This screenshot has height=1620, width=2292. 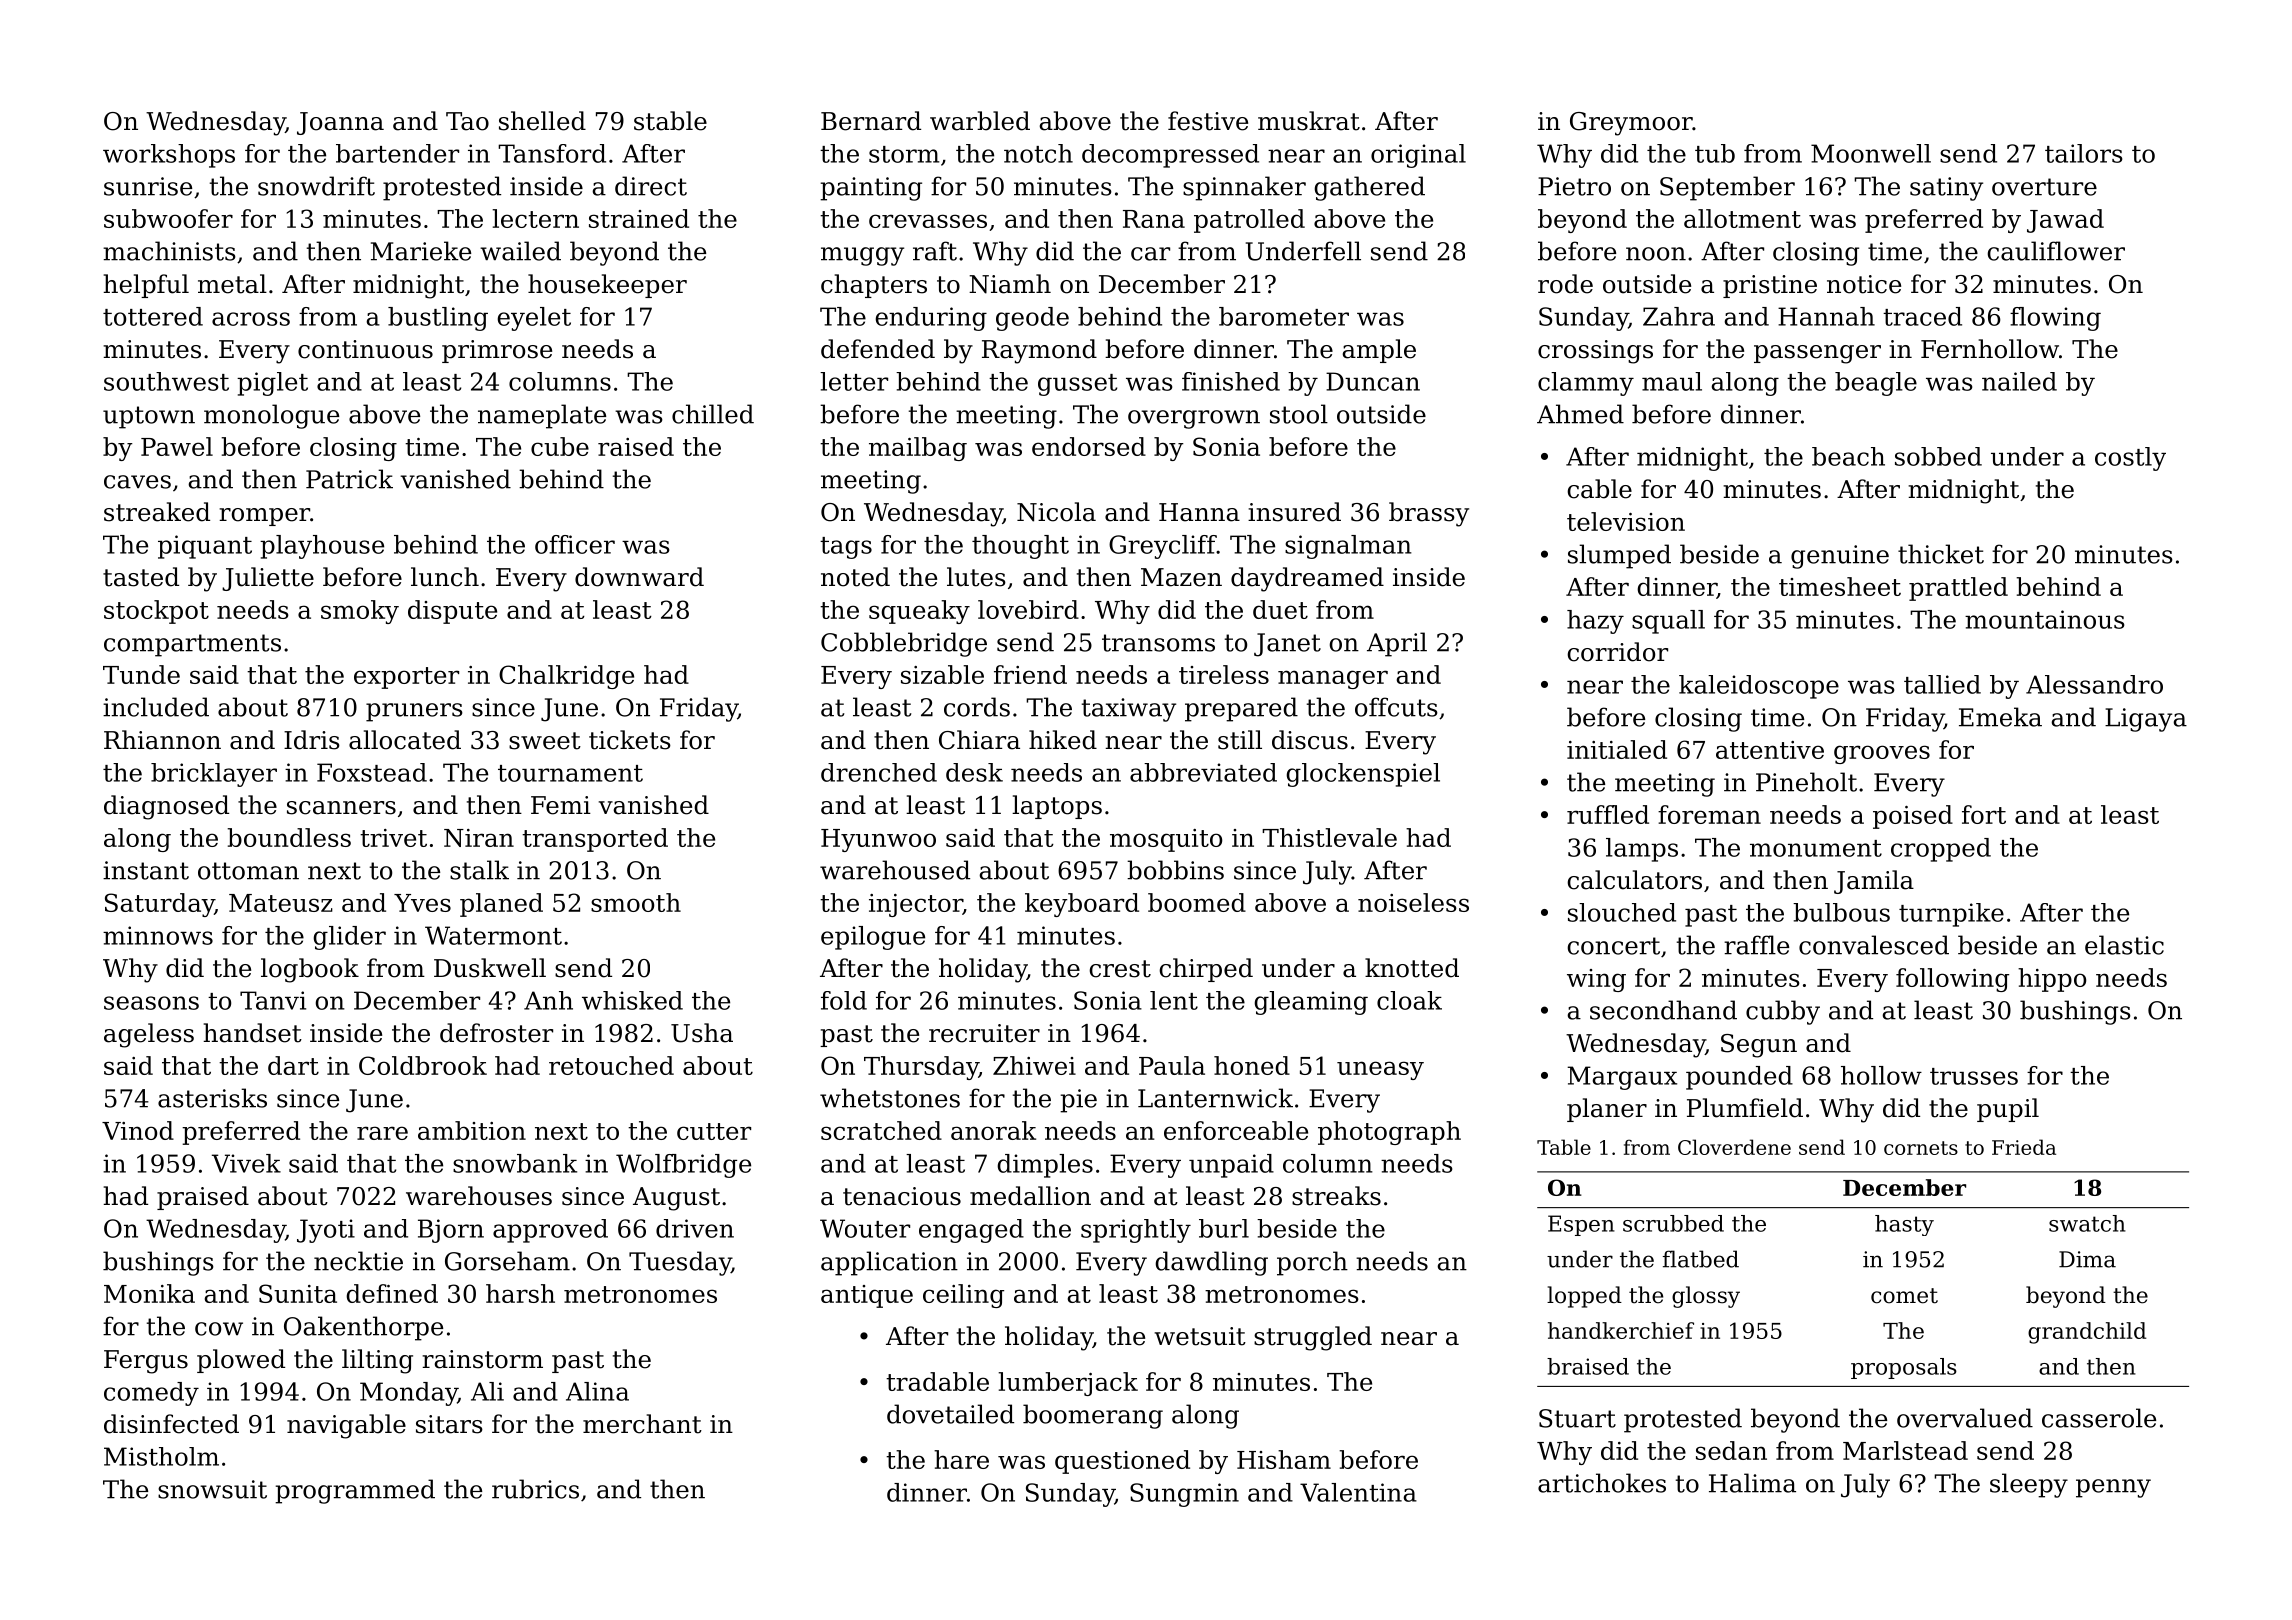 What do you see at coordinates (149, 1293) in the screenshot?
I see `Monika` at bounding box center [149, 1293].
